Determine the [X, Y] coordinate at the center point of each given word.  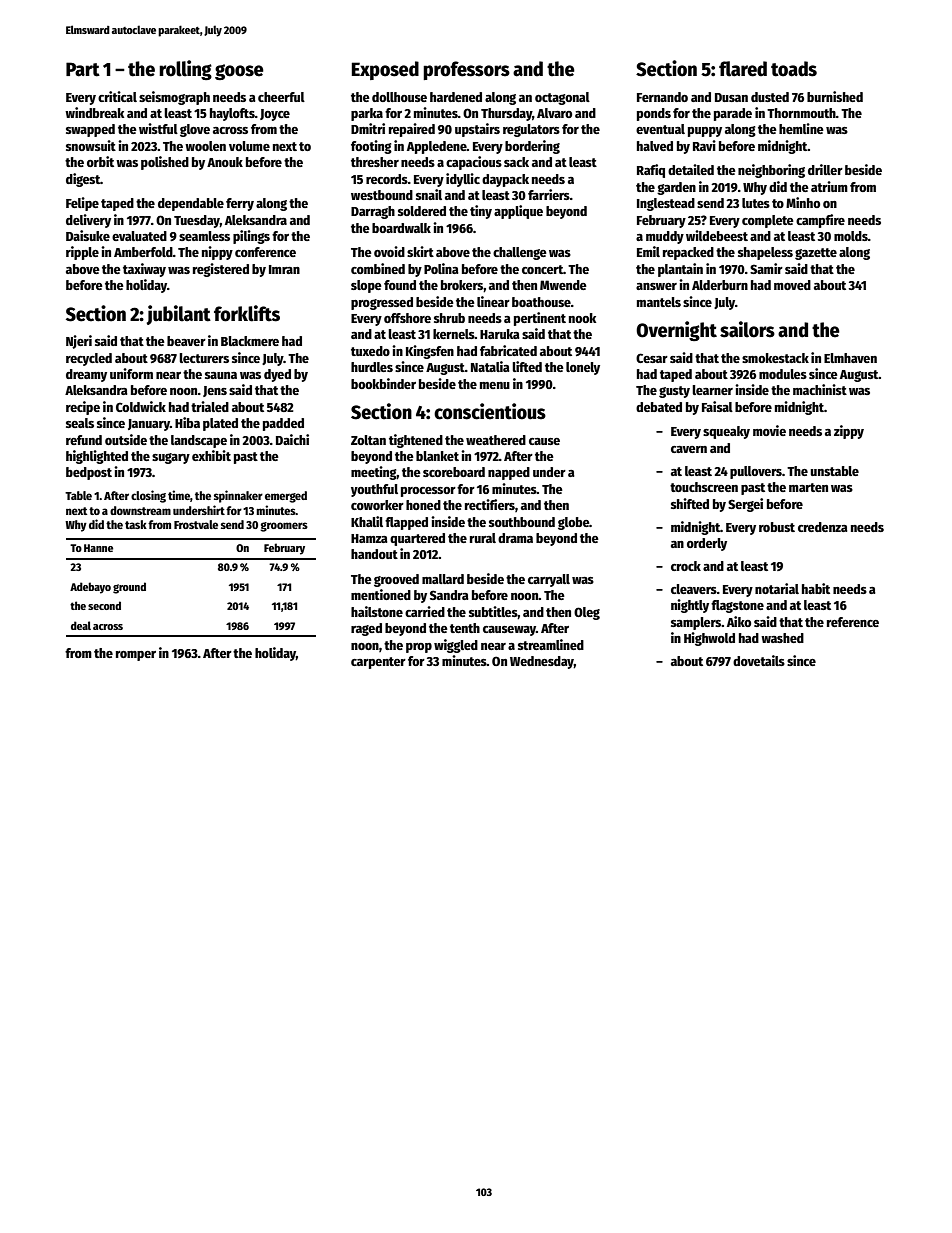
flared [743, 69]
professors [466, 70]
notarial [777, 588]
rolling [185, 70]
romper [136, 656]
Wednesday [542, 662]
